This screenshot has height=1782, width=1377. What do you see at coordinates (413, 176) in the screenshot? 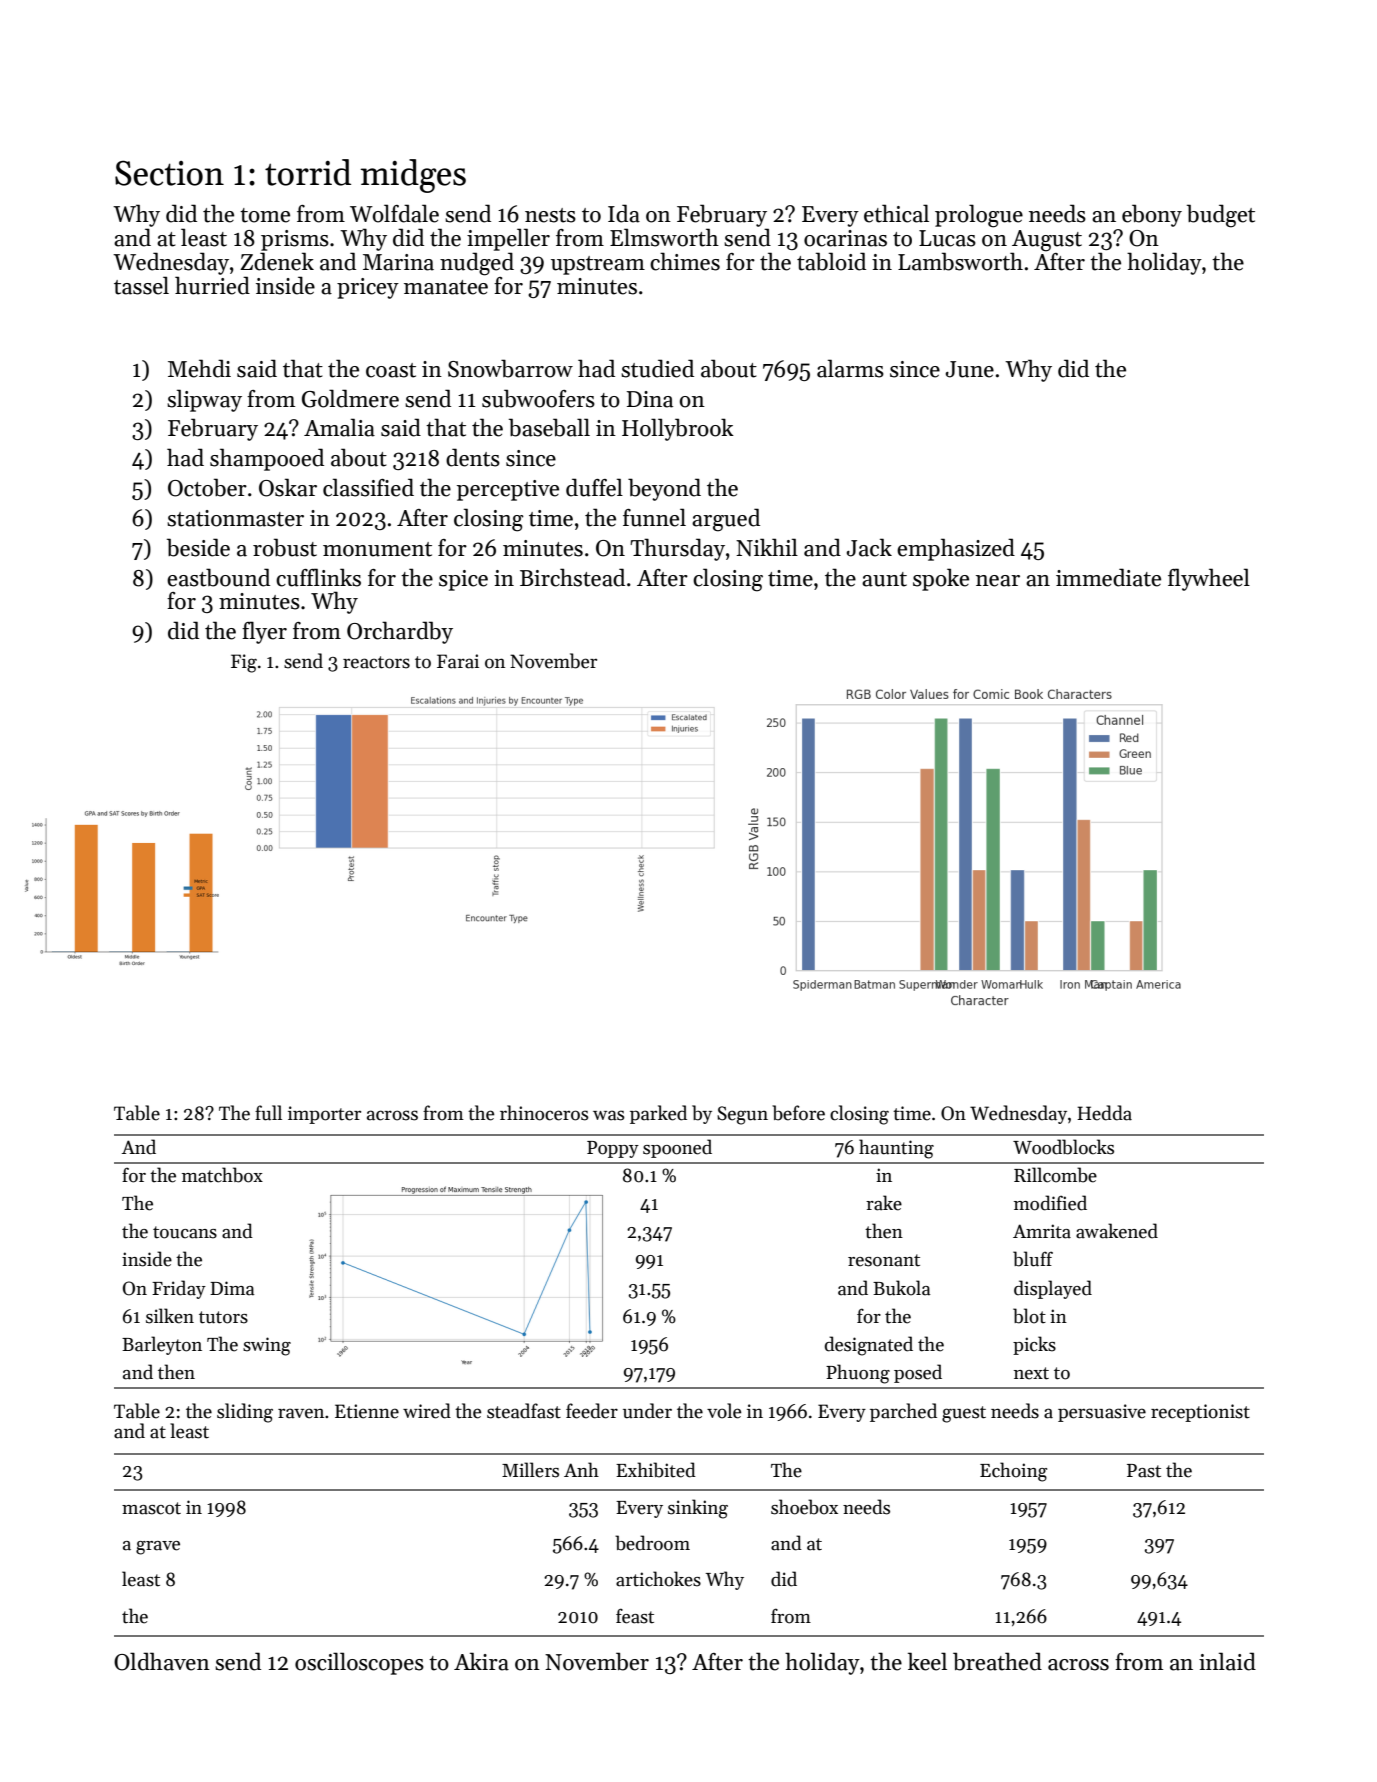
I see `midges` at bounding box center [413, 176].
